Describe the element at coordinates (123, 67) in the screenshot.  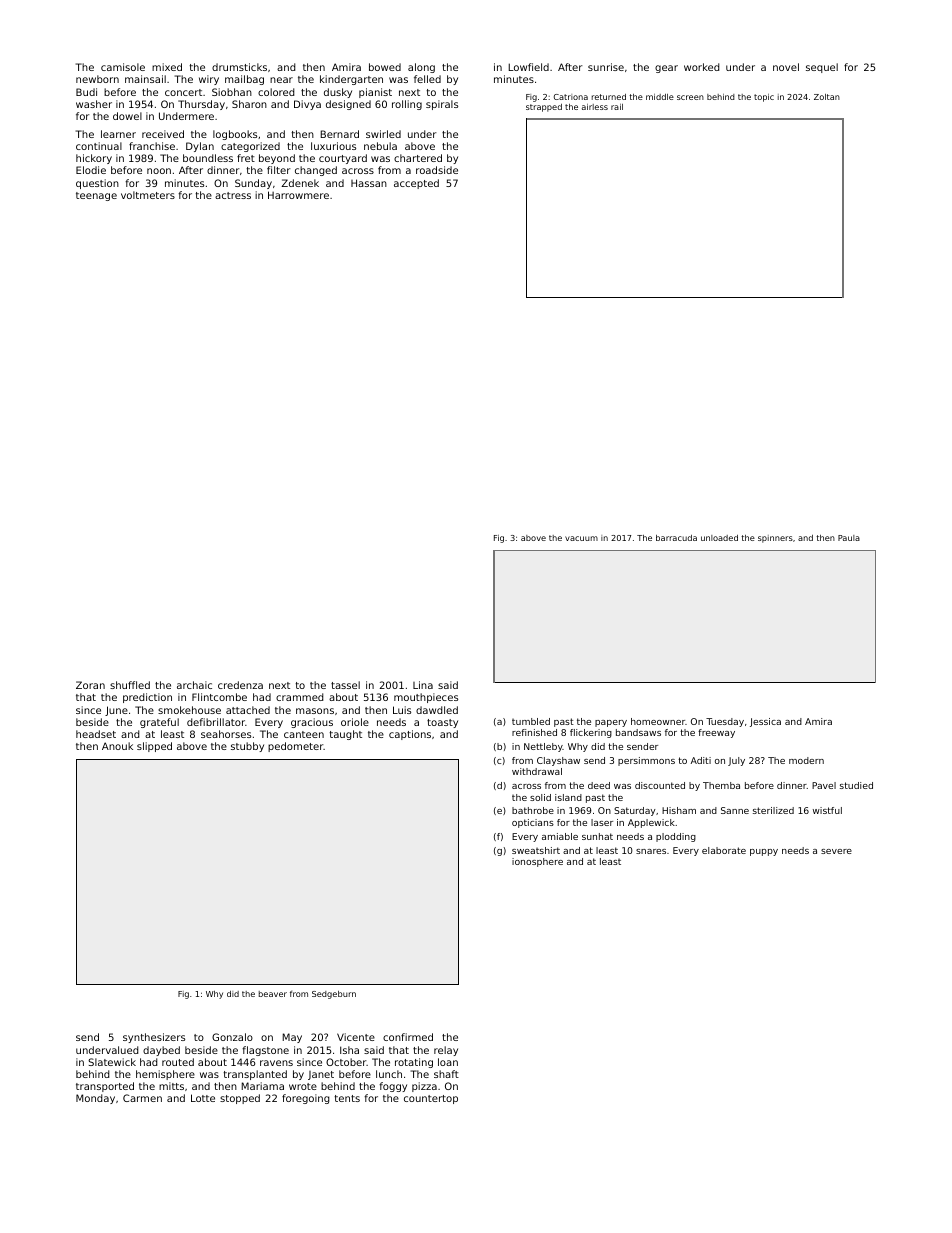
I see `camisole` at that location.
